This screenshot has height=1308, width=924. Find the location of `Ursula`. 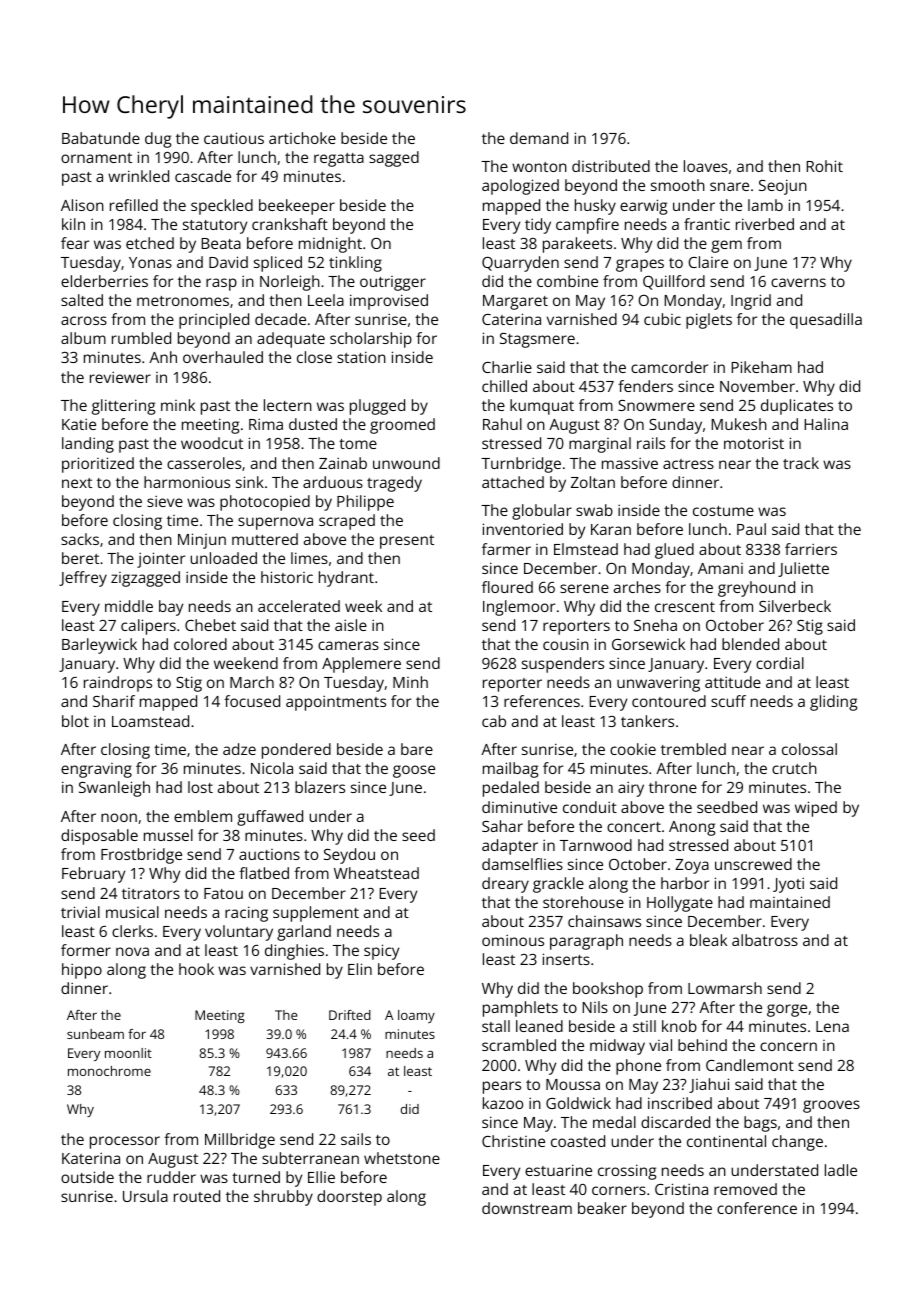

Ursula is located at coordinates (145, 1196).
